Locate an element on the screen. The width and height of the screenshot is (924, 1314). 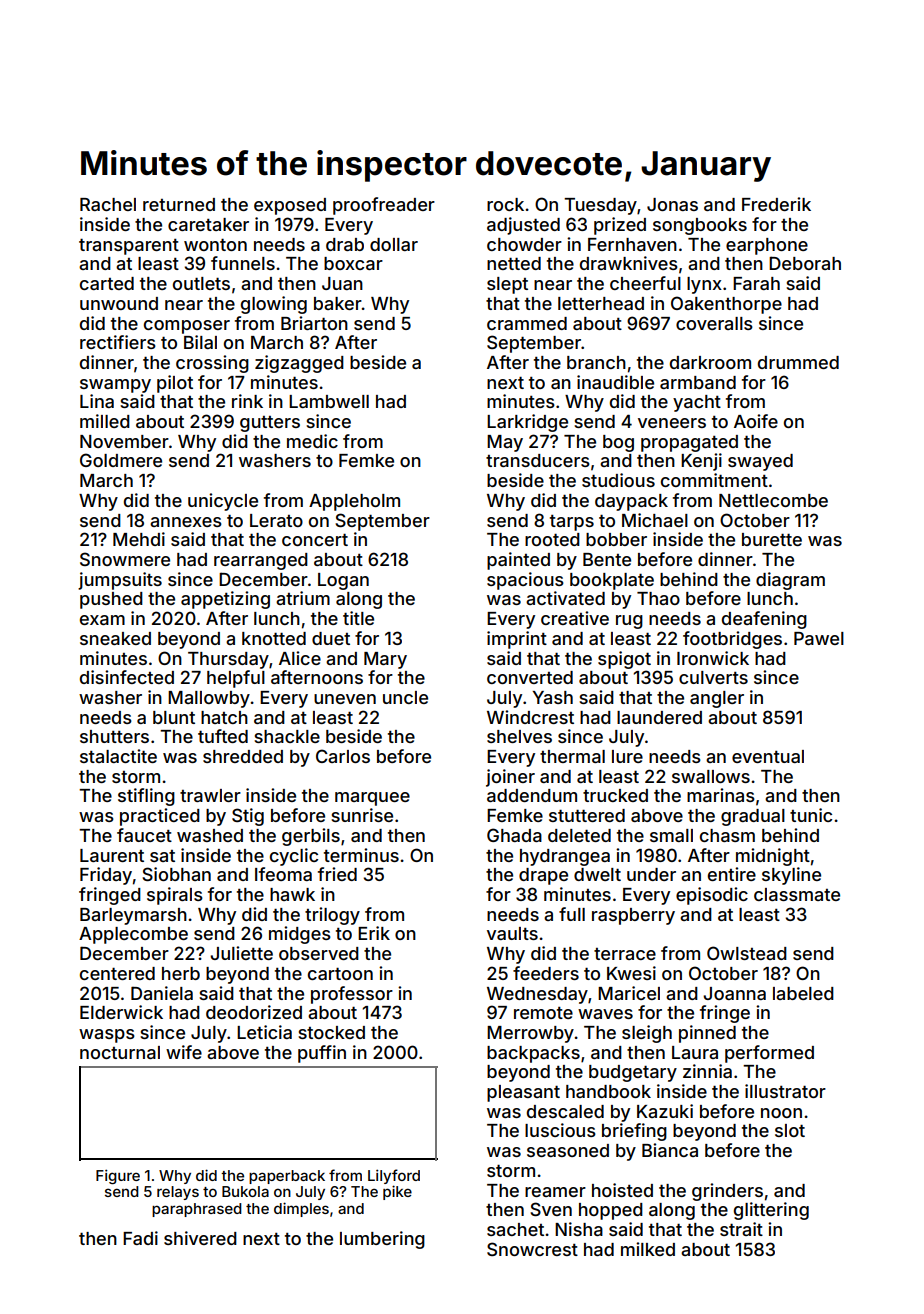
relays is located at coordinates (178, 1193).
